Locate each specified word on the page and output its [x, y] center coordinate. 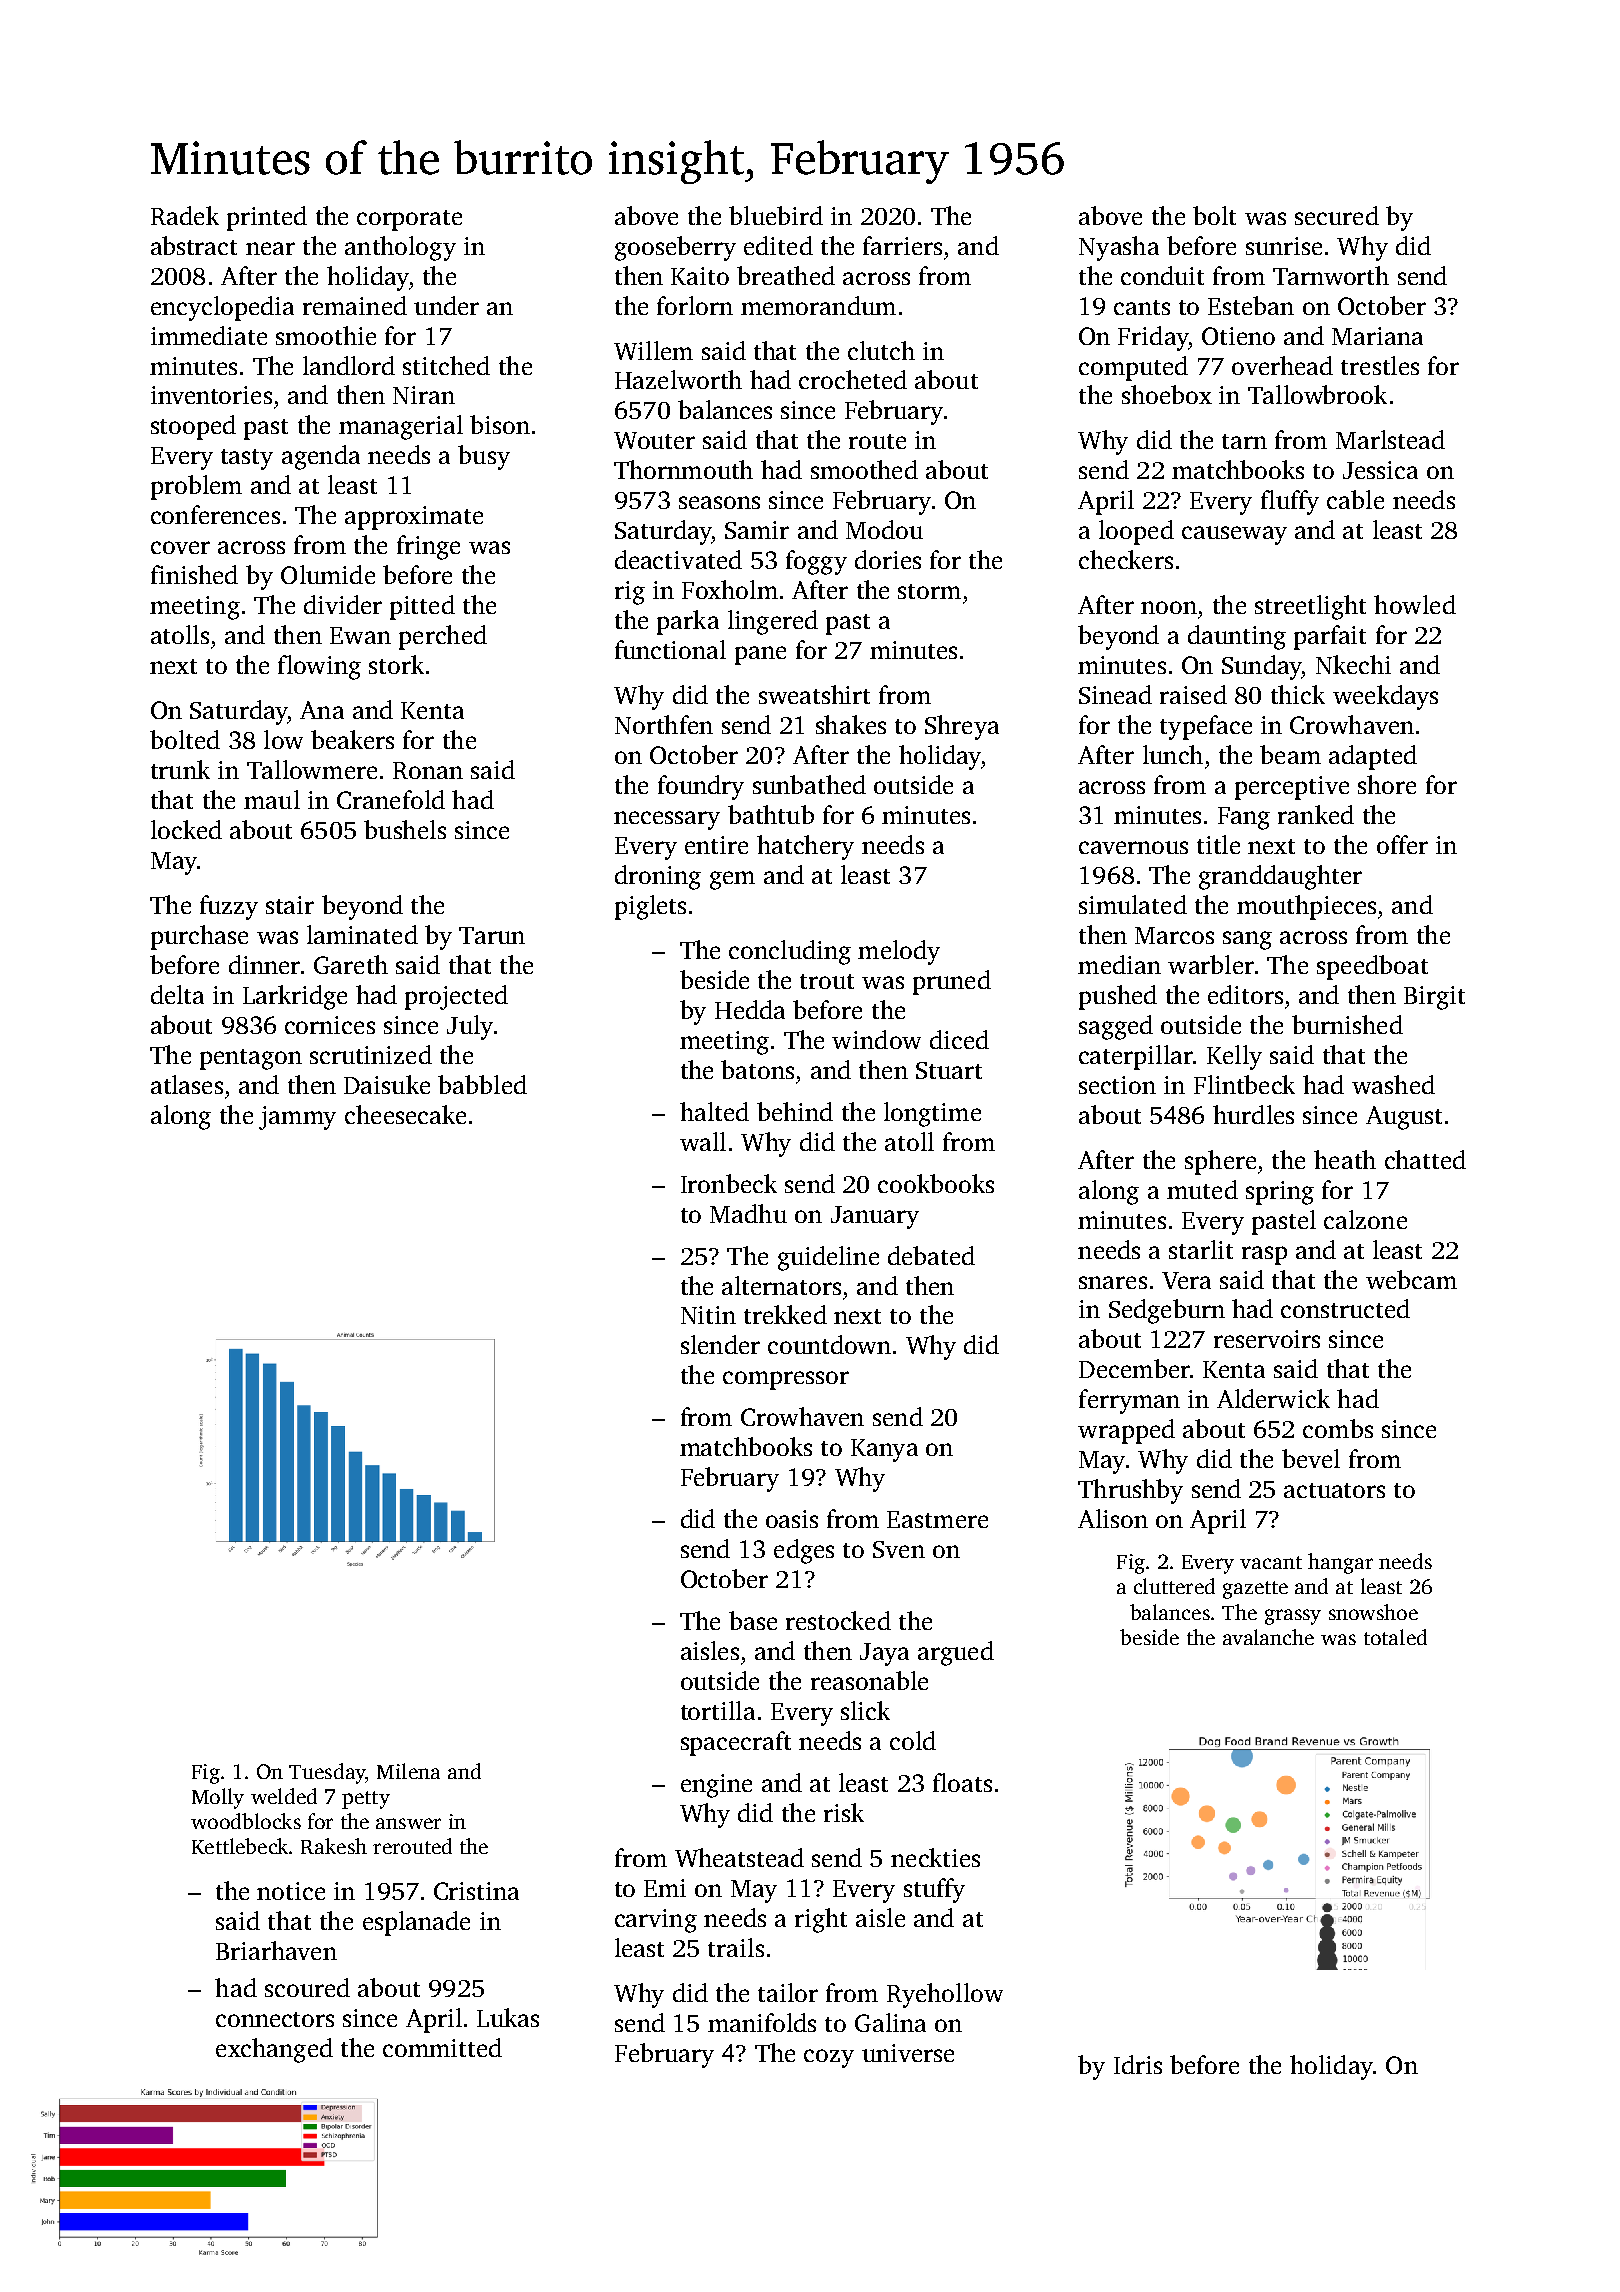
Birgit [1434, 998]
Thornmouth [683, 469]
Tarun [492, 935]
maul [272, 799]
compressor [786, 1380]
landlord [349, 365]
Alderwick [1273, 1398]
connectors [275, 2019]
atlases [187, 1084]
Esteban [1251, 305]
